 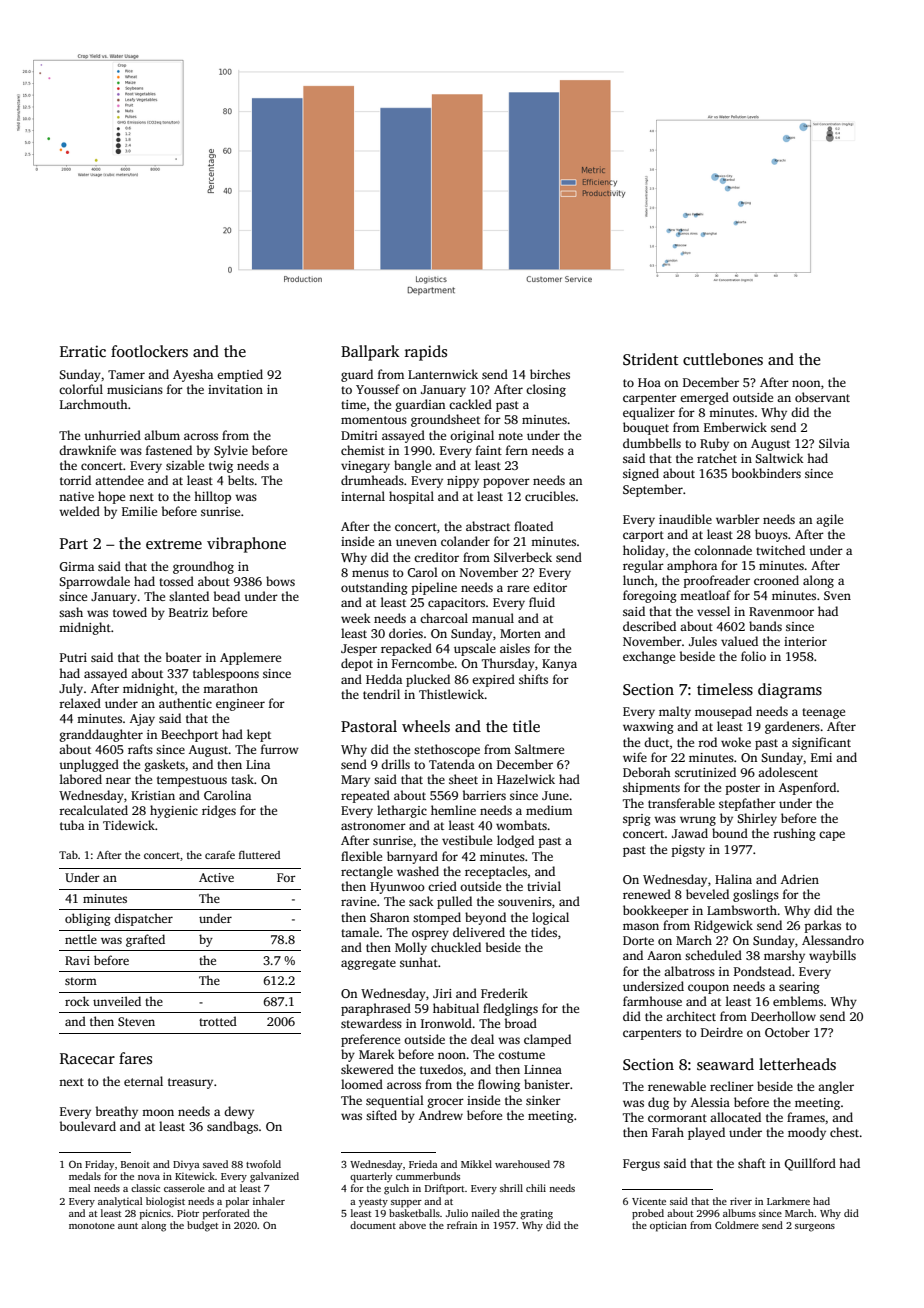 I want to click on cape, so click(x=832, y=836).
